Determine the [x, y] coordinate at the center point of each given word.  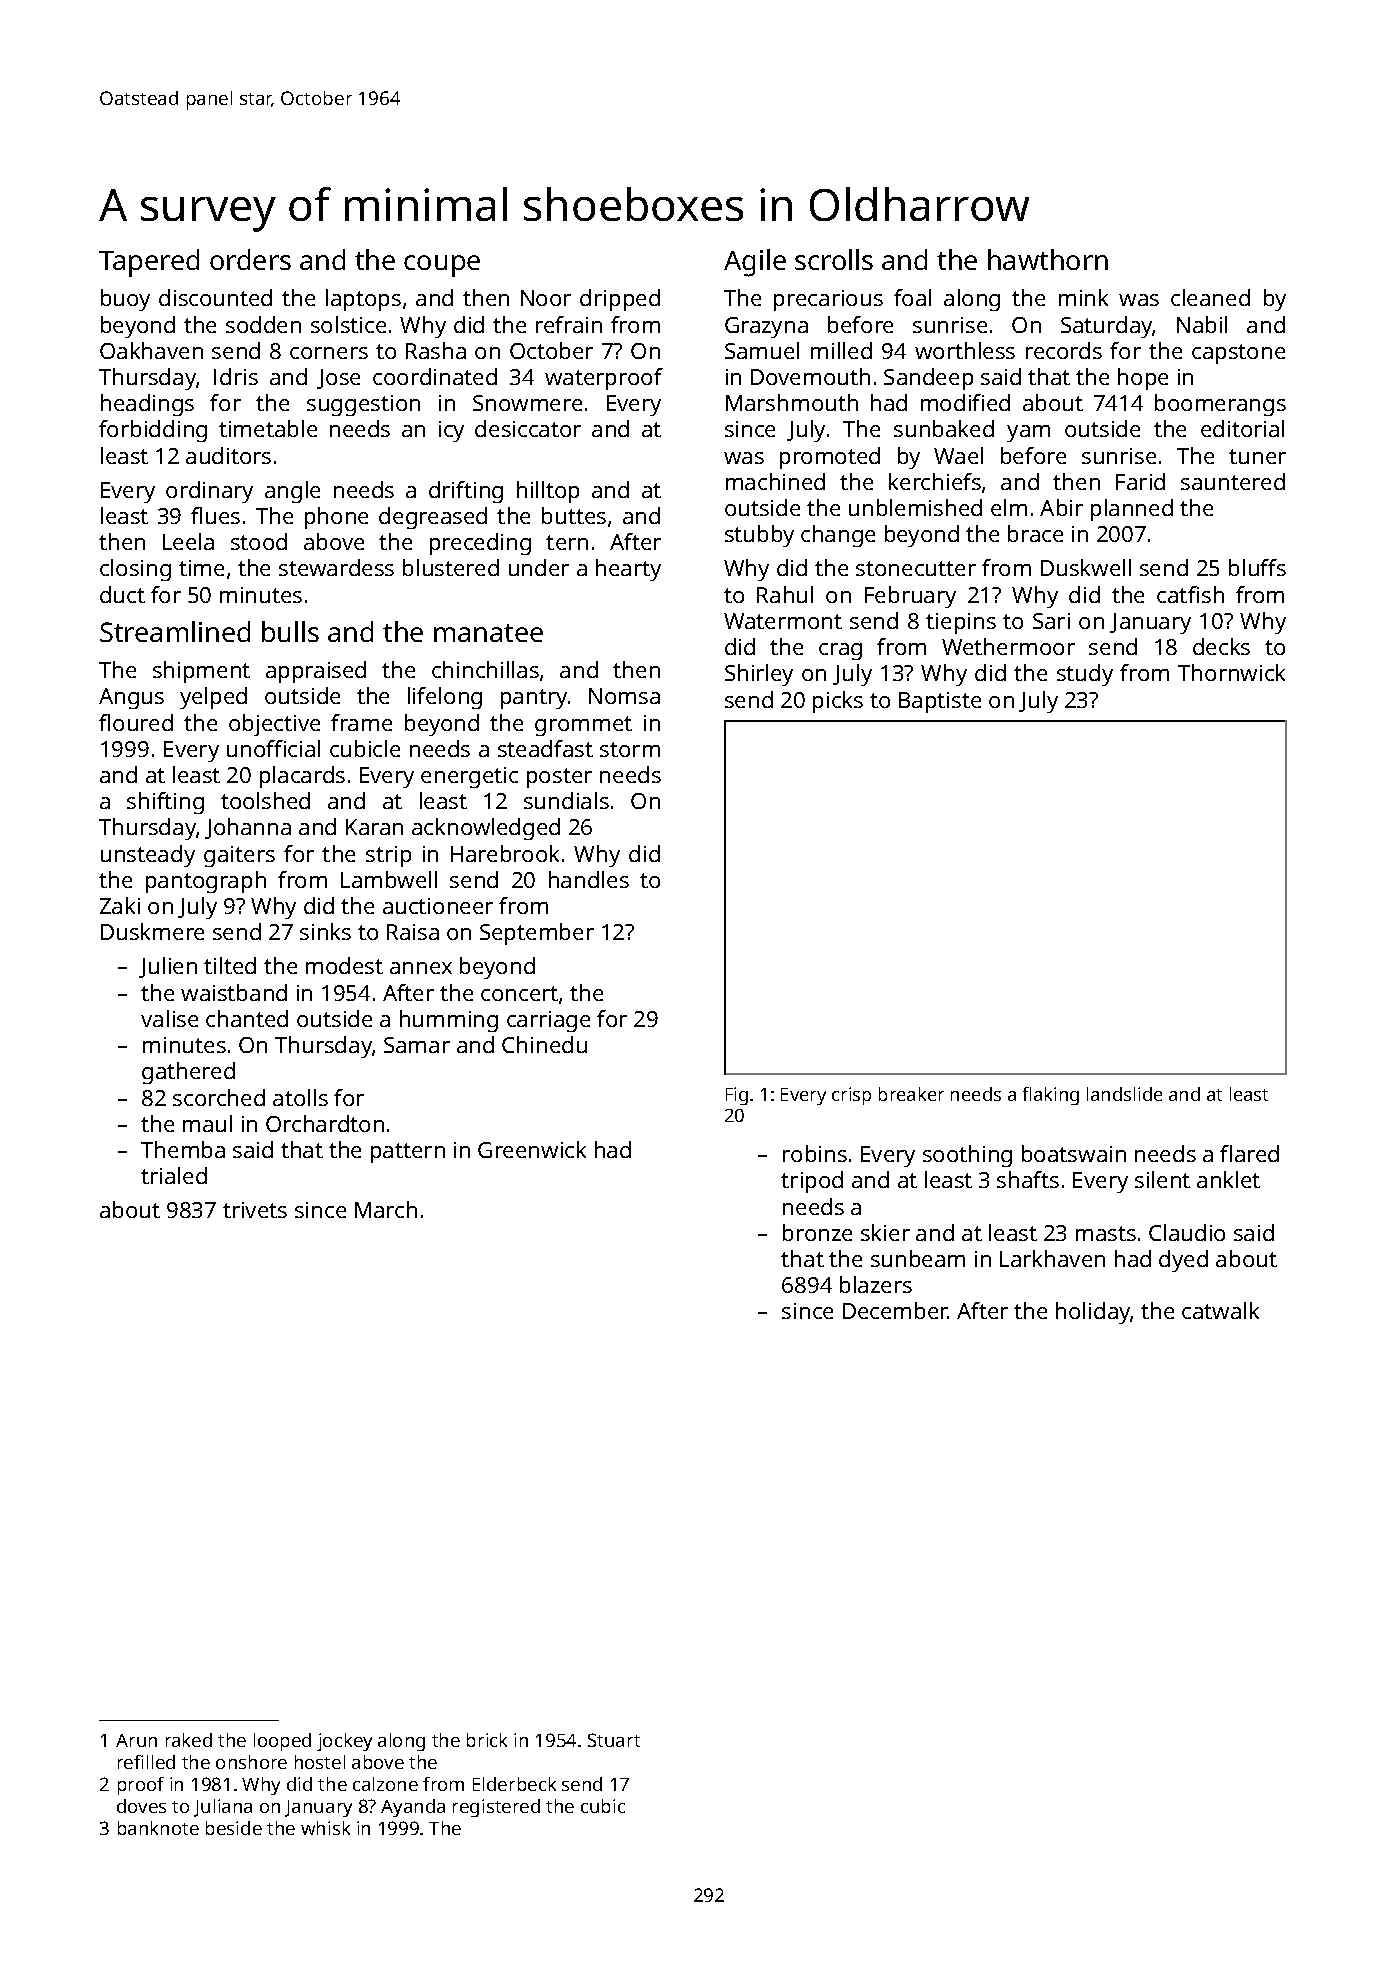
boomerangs [1220, 405]
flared [1249, 1153]
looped [282, 1742]
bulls [290, 631]
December [895, 1310]
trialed [174, 1175]
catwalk [1220, 1310]
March [386, 1209]
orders [250, 259]
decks [1221, 646]
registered [496, 1808]
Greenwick [532, 1149]
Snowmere [527, 403]
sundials [566, 800]
